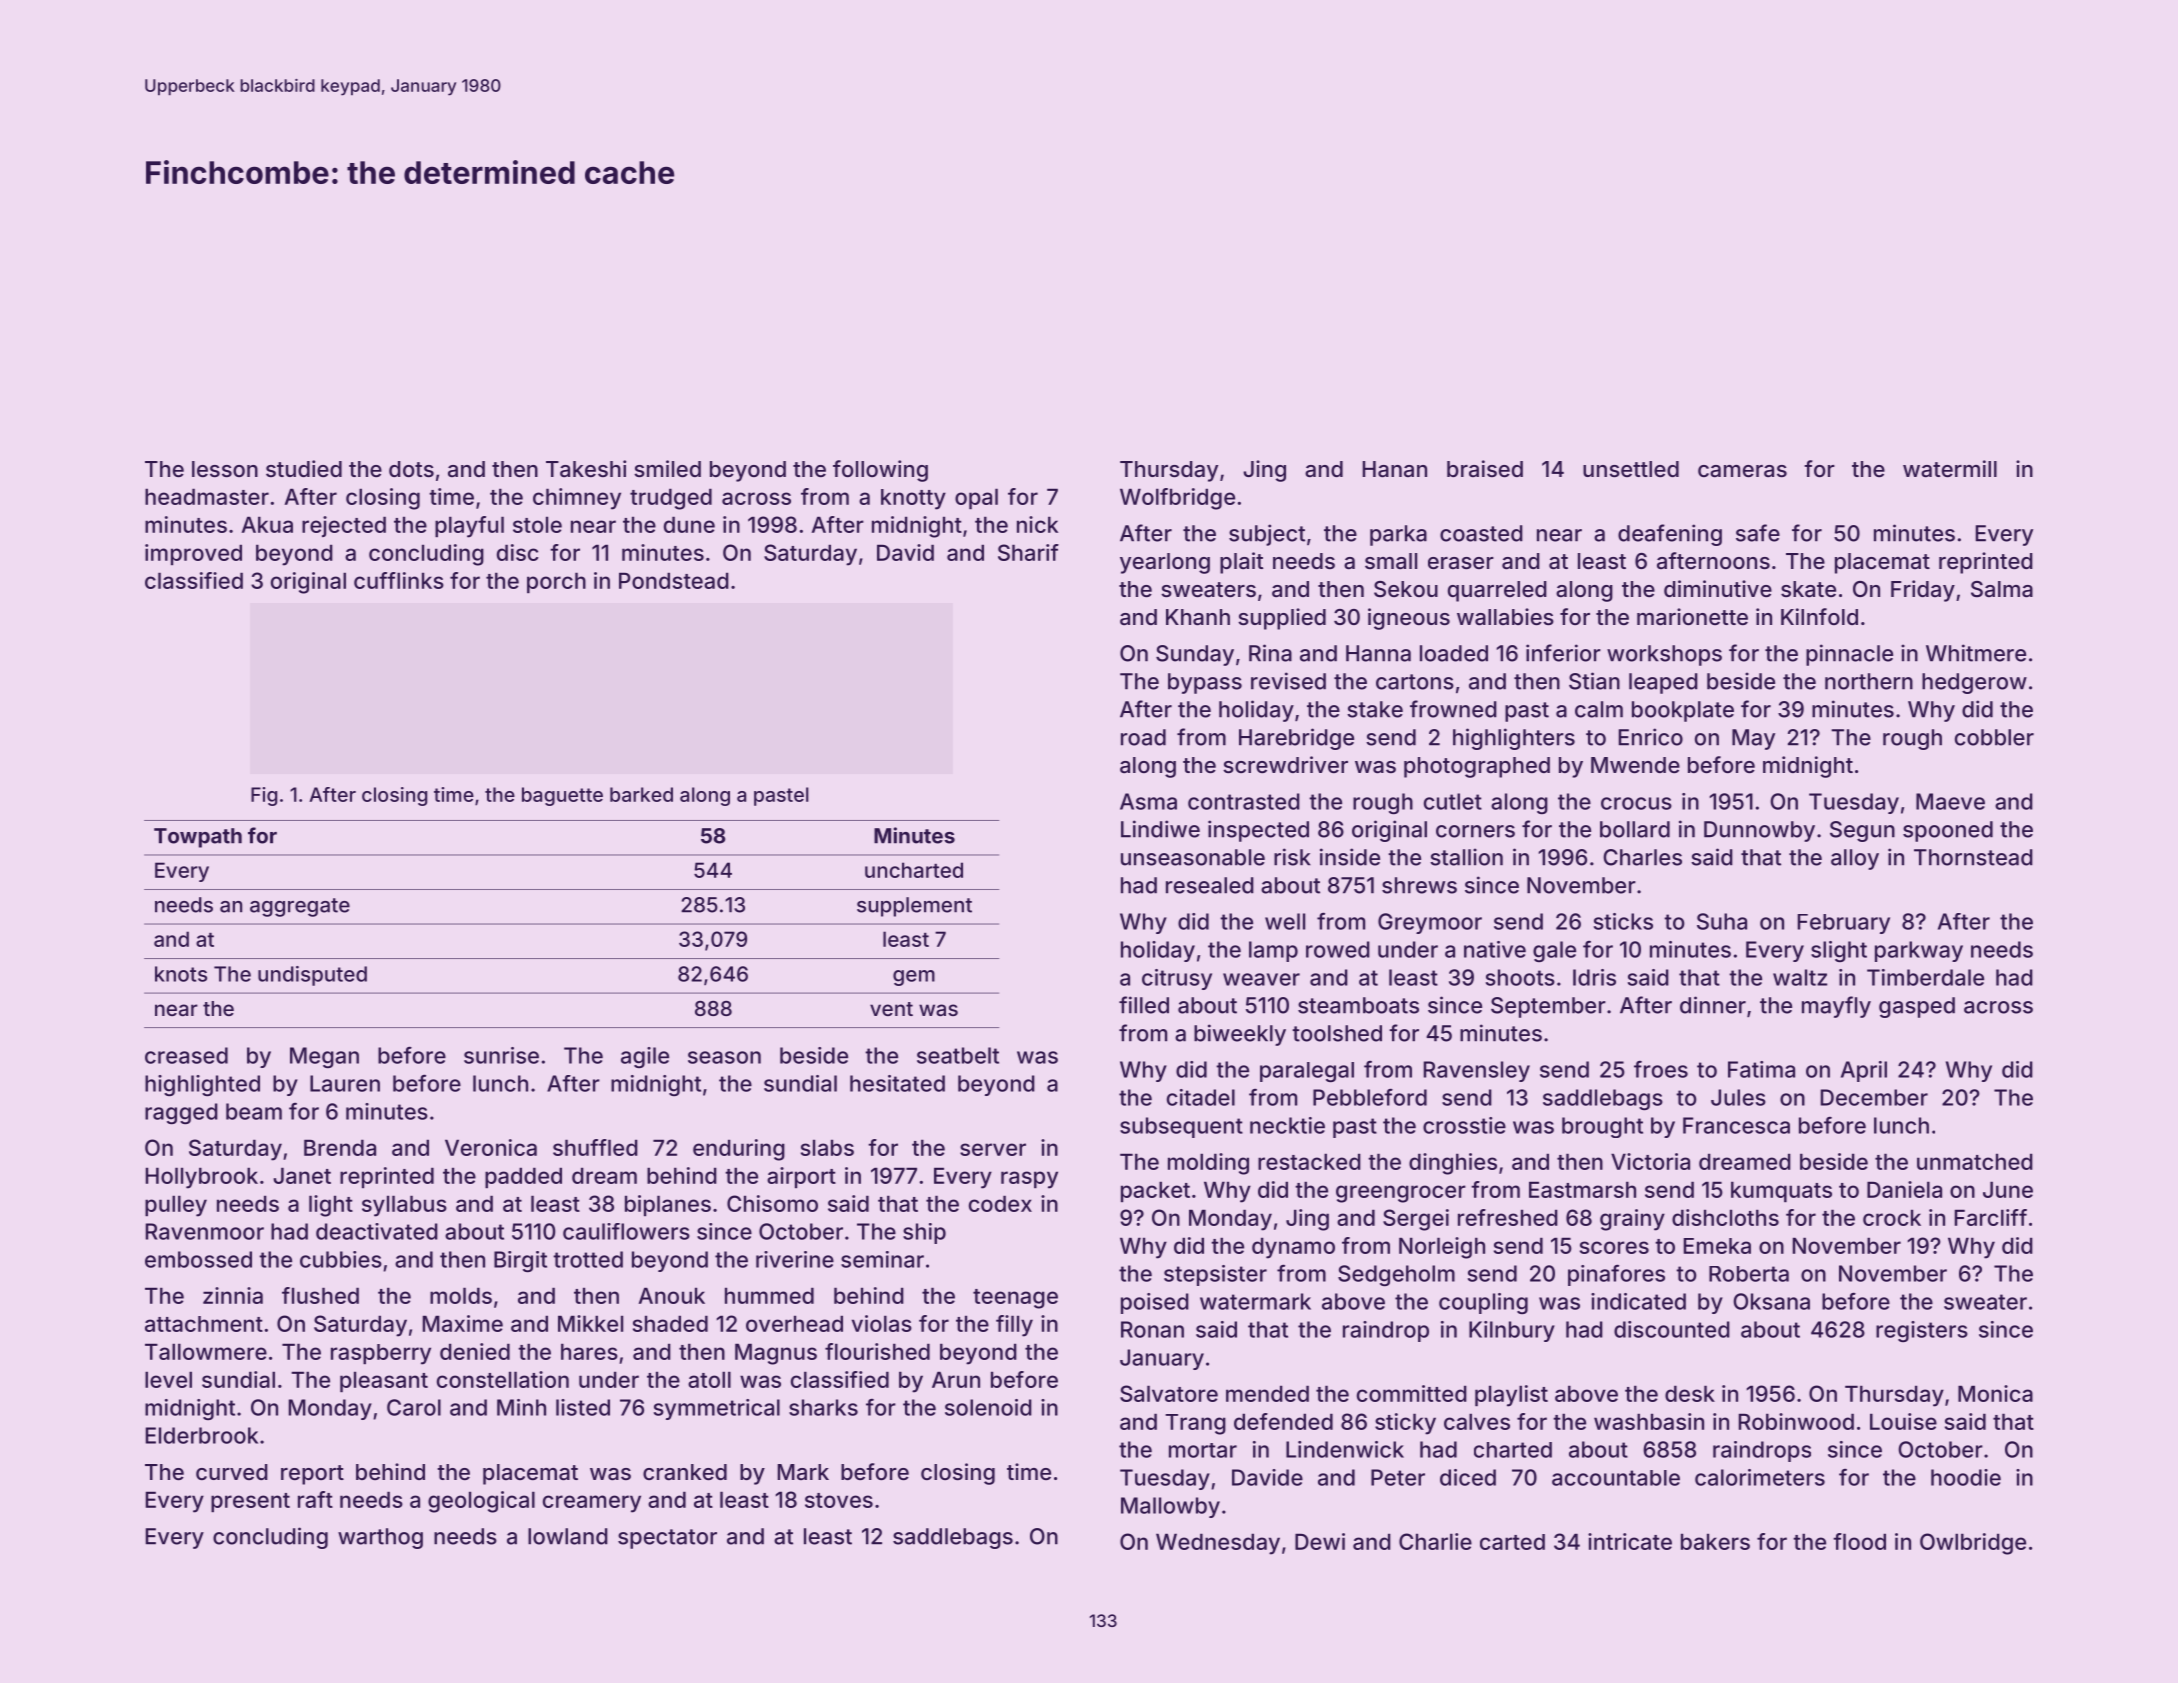  I want to click on smiled, so click(667, 468).
